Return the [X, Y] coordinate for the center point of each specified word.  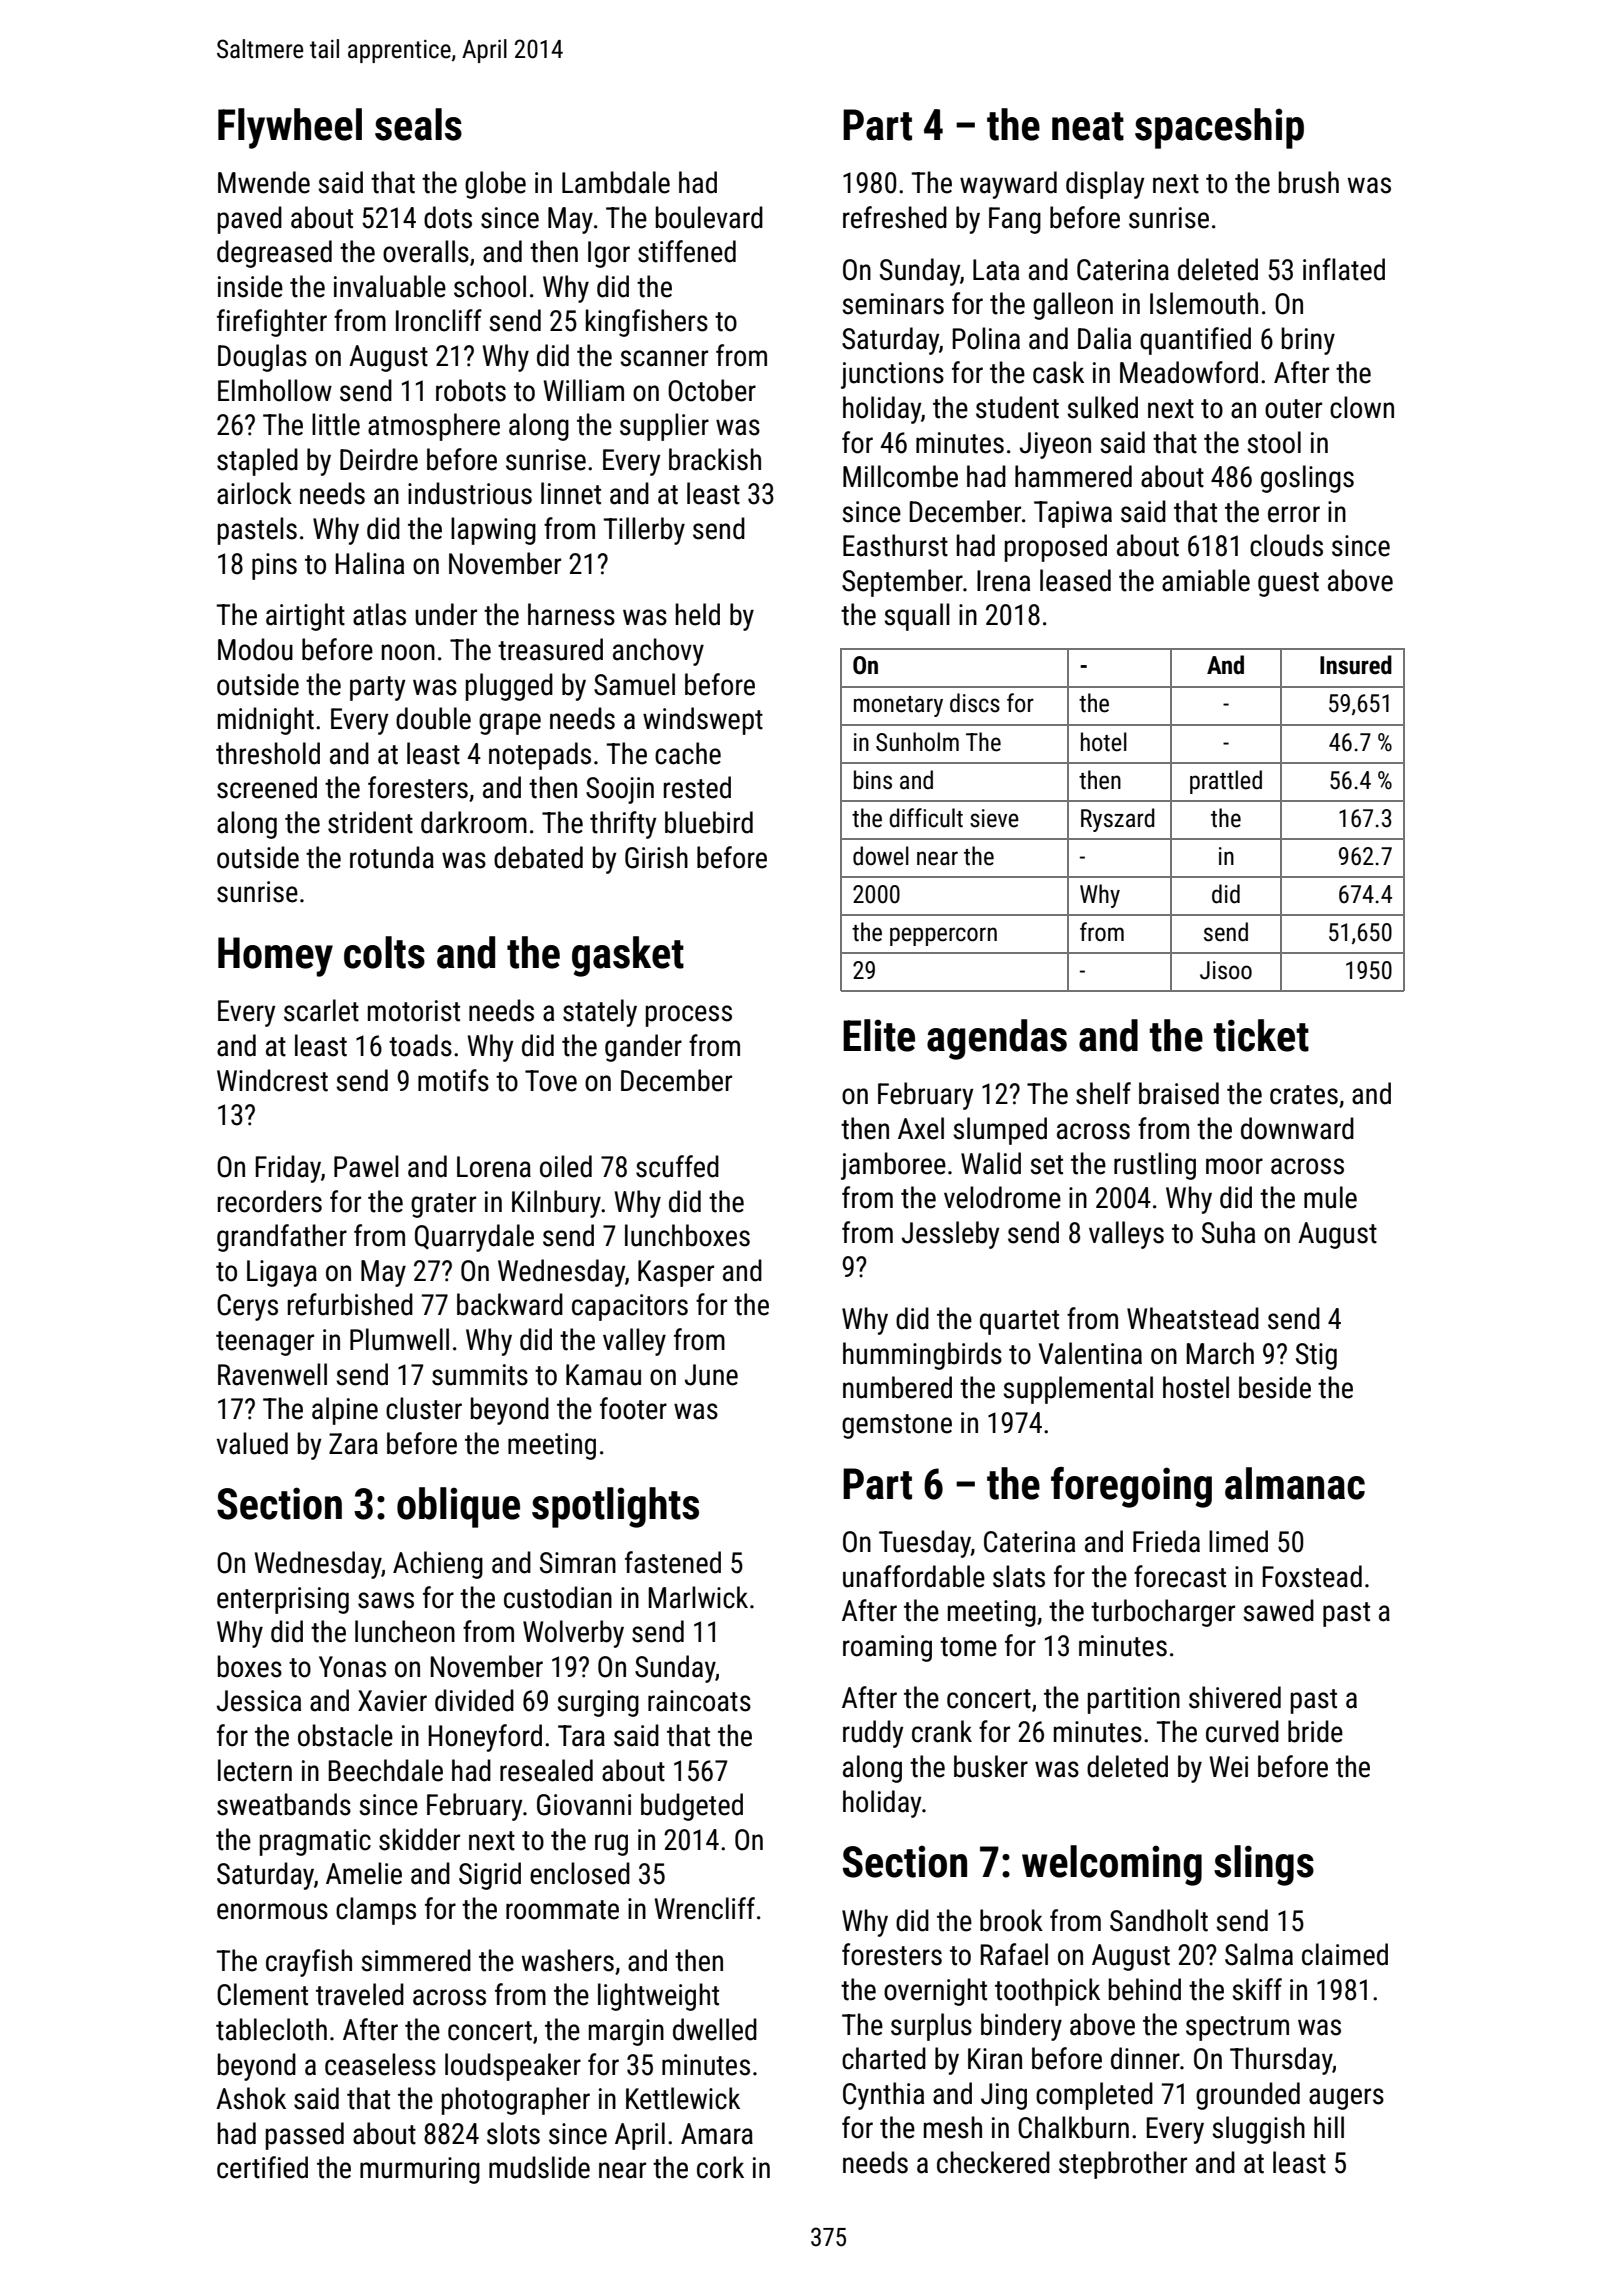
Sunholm [917, 742]
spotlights [615, 1507]
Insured [1356, 665]
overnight [935, 1992]
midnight [266, 721]
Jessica [259, 1701]
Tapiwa [1073, 514]
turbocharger [1163, 1613]
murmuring [420, 2170]
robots [471, 390]
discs [975, 703]
